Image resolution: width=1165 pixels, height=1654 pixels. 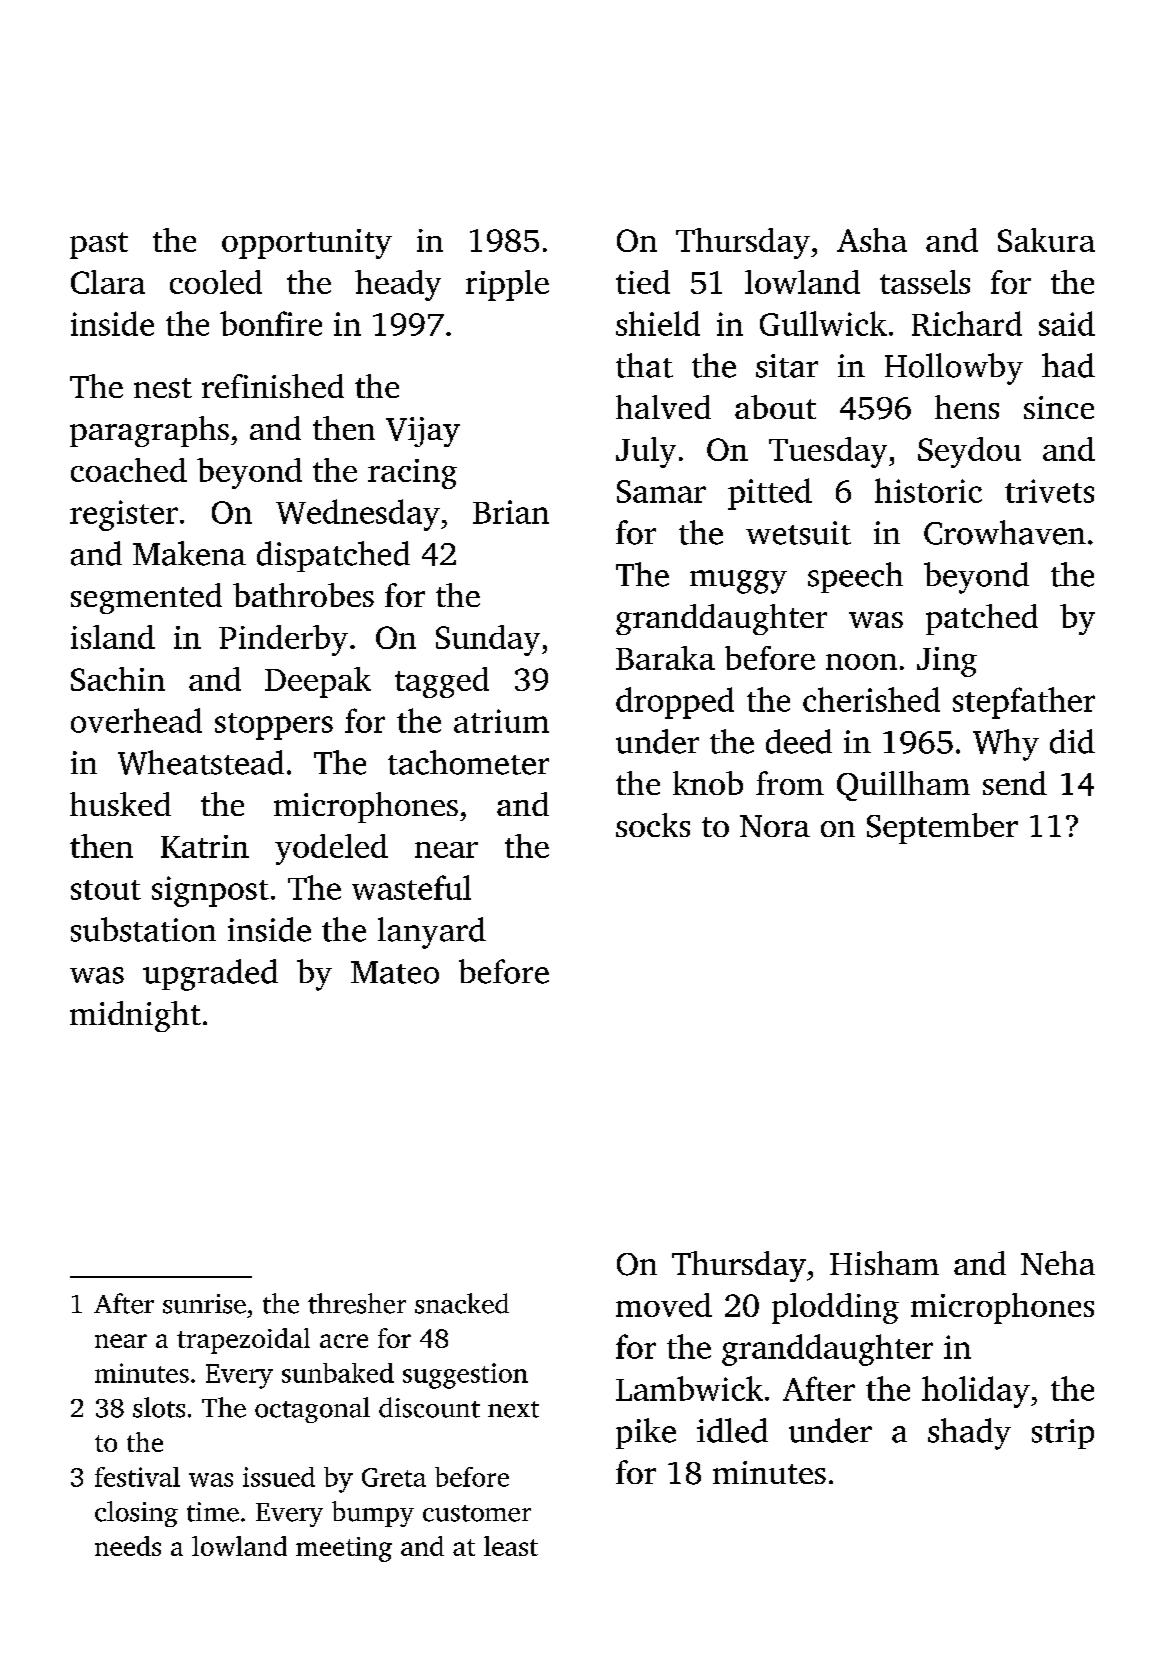 I want to click on September, so click(x=942, y=828).
